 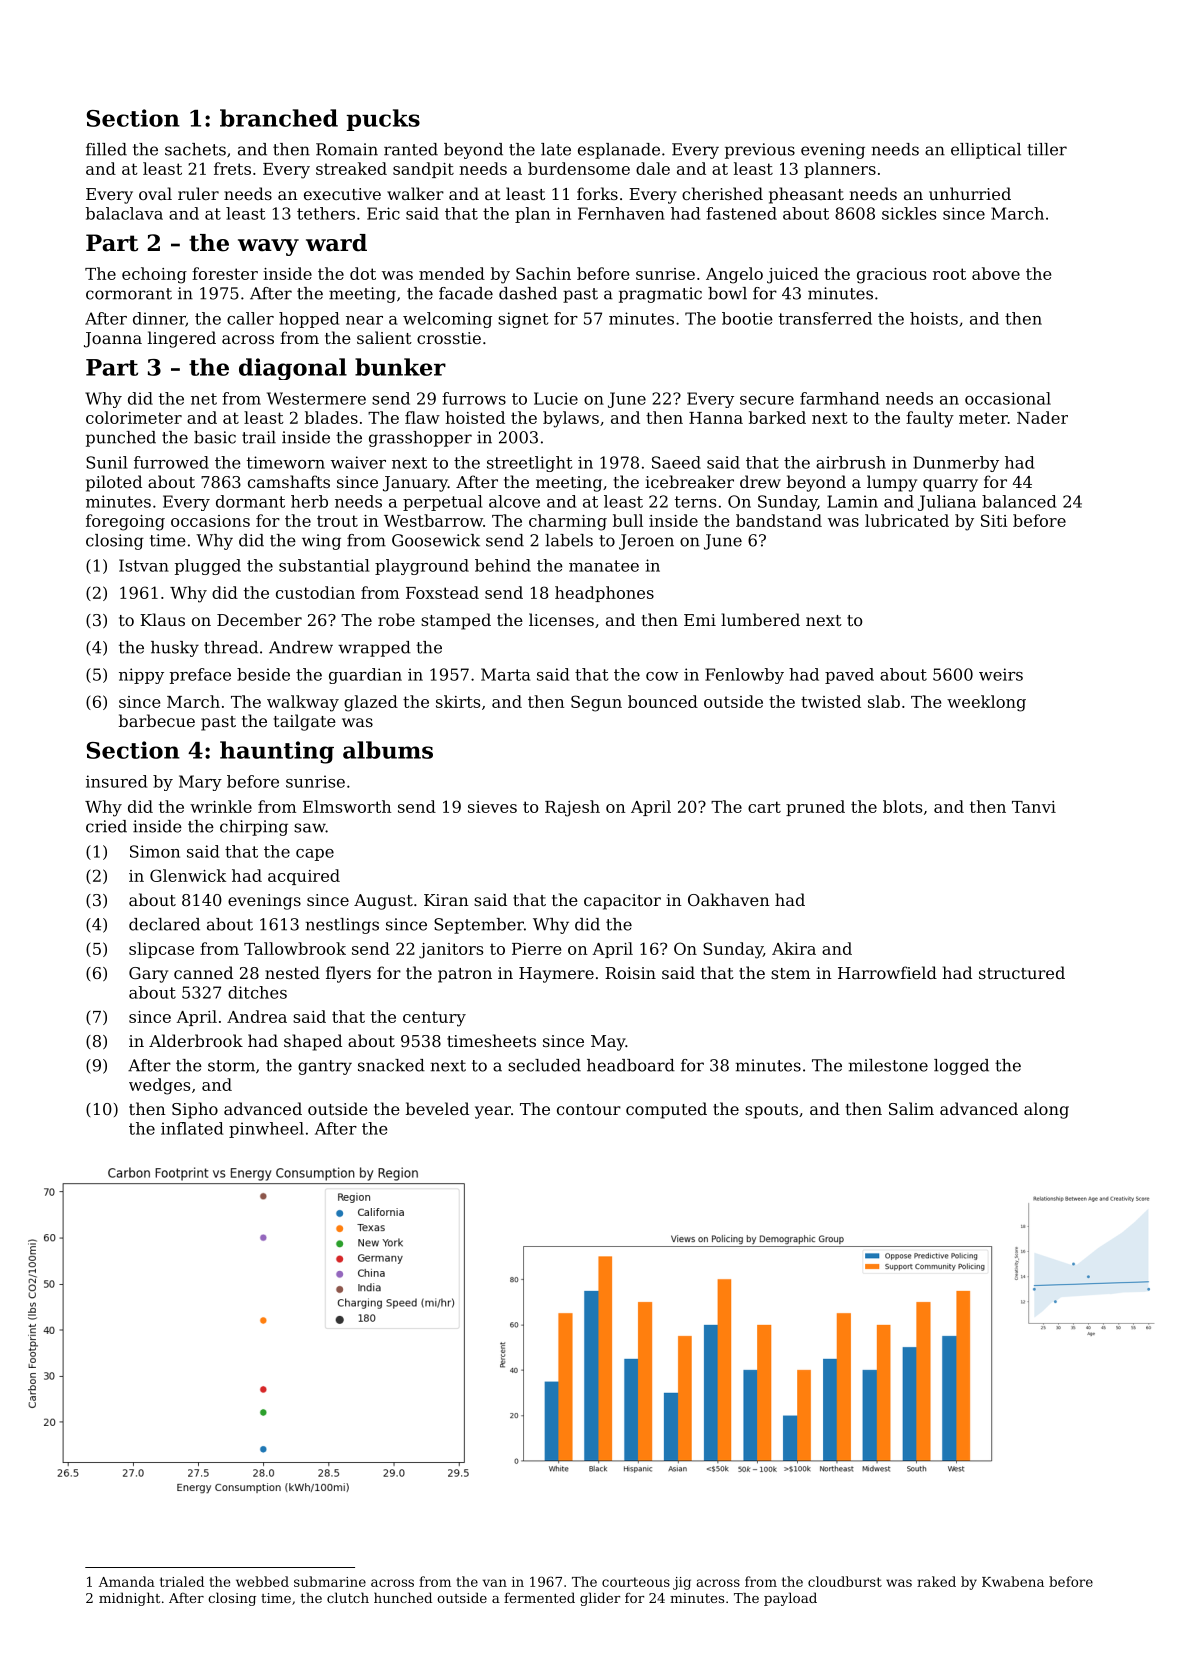 I want to click on webbed, so click(x=262, y=1581).
